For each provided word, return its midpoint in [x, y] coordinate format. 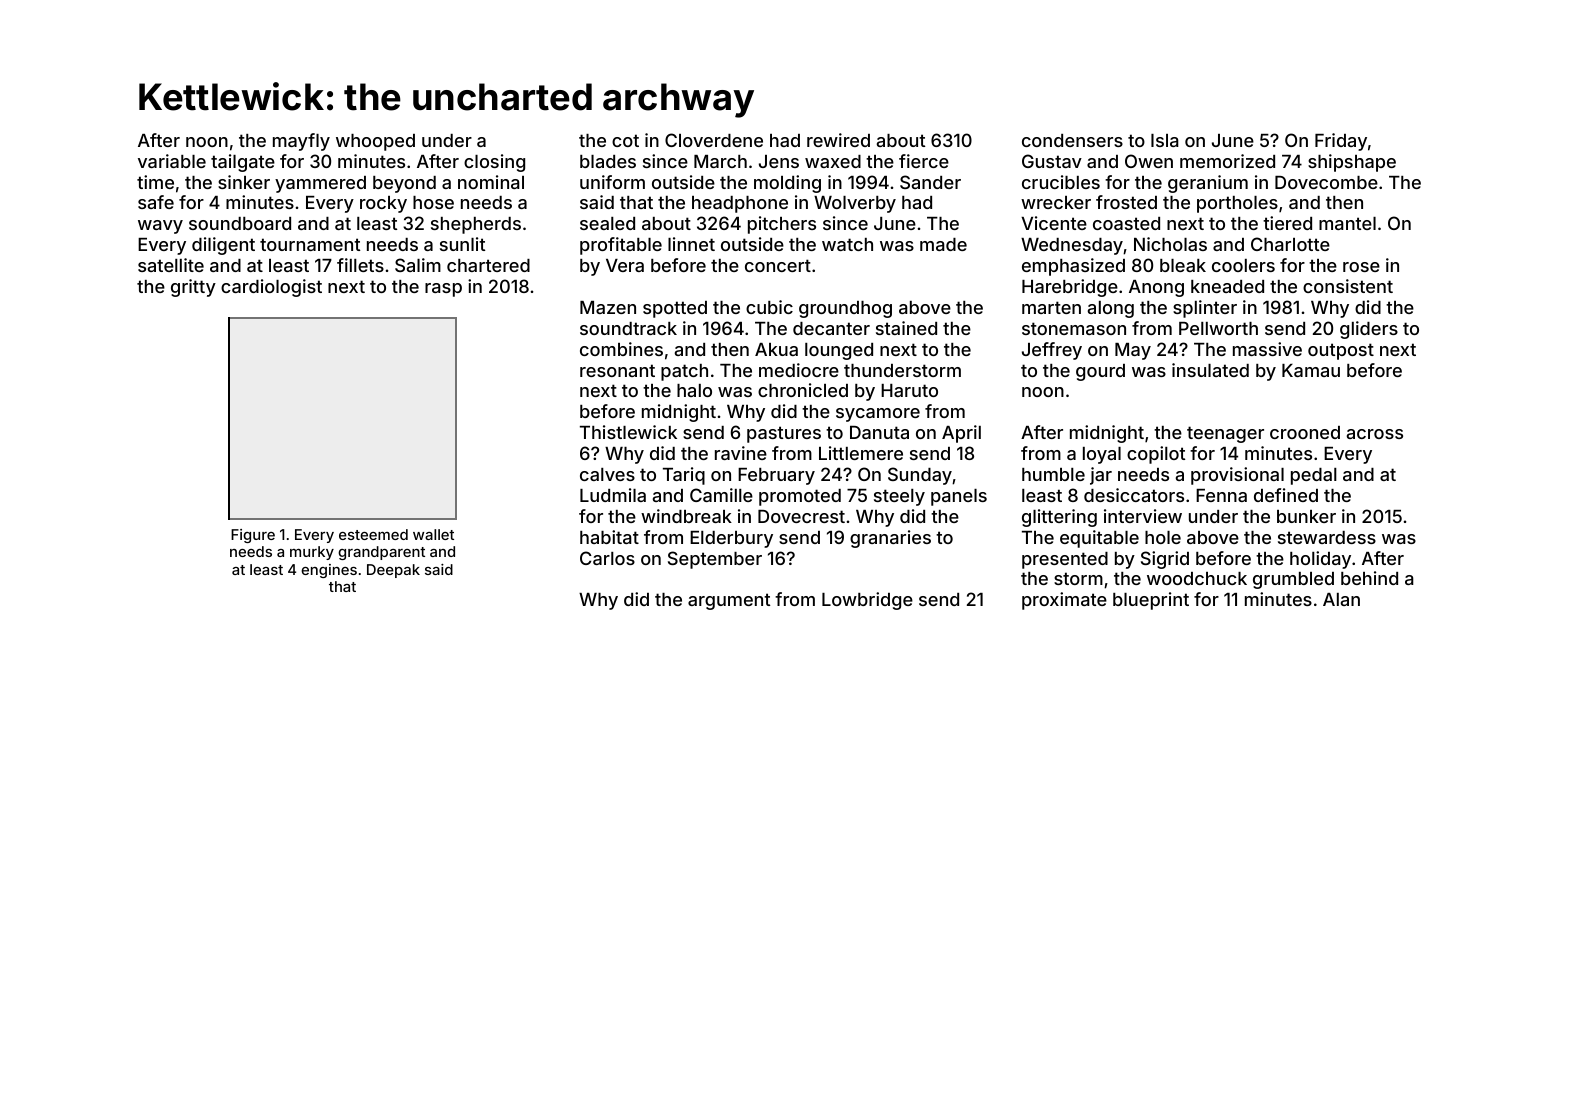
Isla [1165, 140]
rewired [838, 140]
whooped [375, 142]
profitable [621, 246]
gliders [1369, 330]
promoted [800, 497]
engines [329, 571]
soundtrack [628, 328]
